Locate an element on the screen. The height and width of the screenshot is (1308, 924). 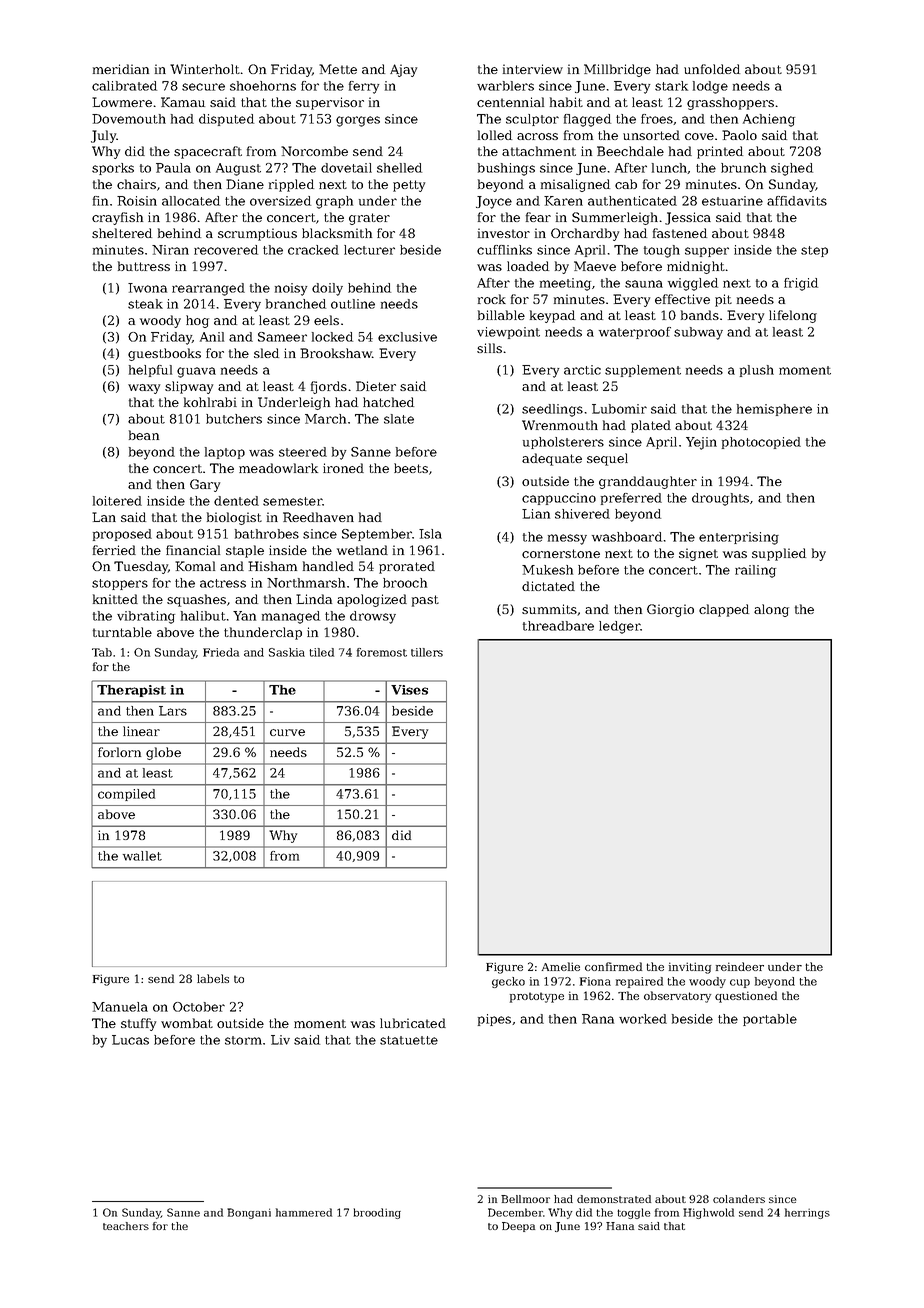
labels is located at coordinates (213, 978).
